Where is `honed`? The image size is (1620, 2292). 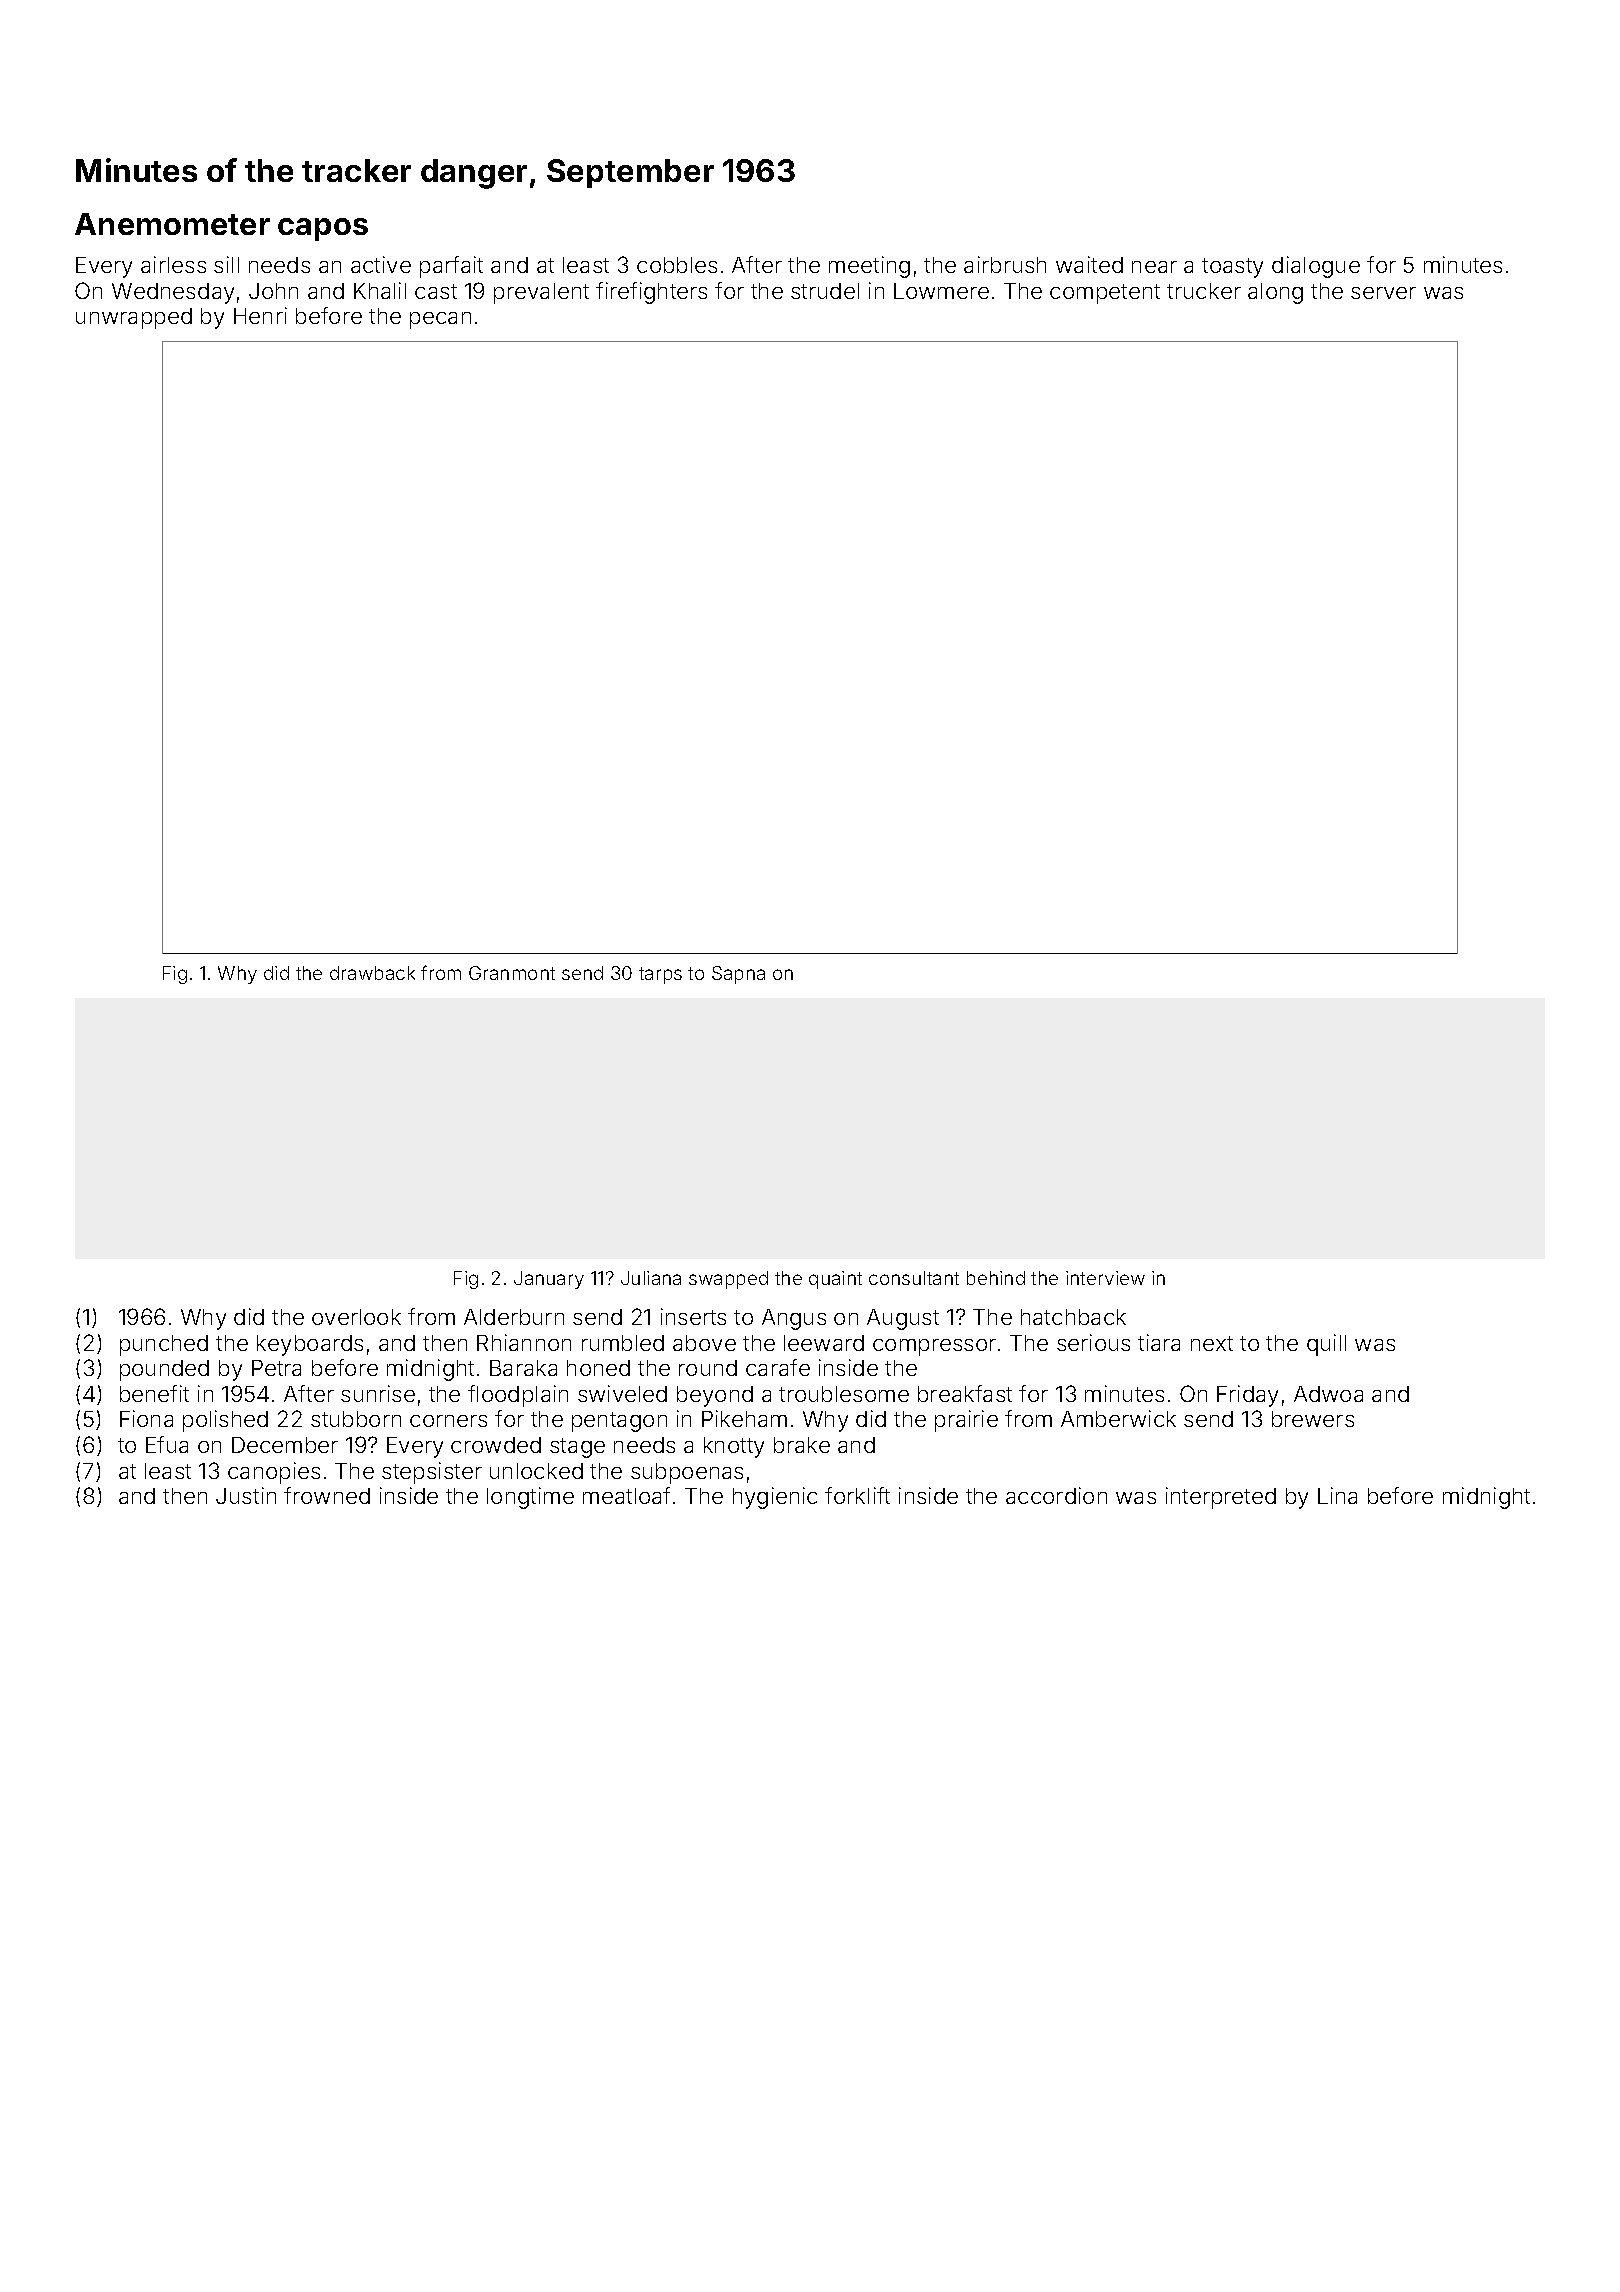
honed is located at coordinates (598, 1368).
